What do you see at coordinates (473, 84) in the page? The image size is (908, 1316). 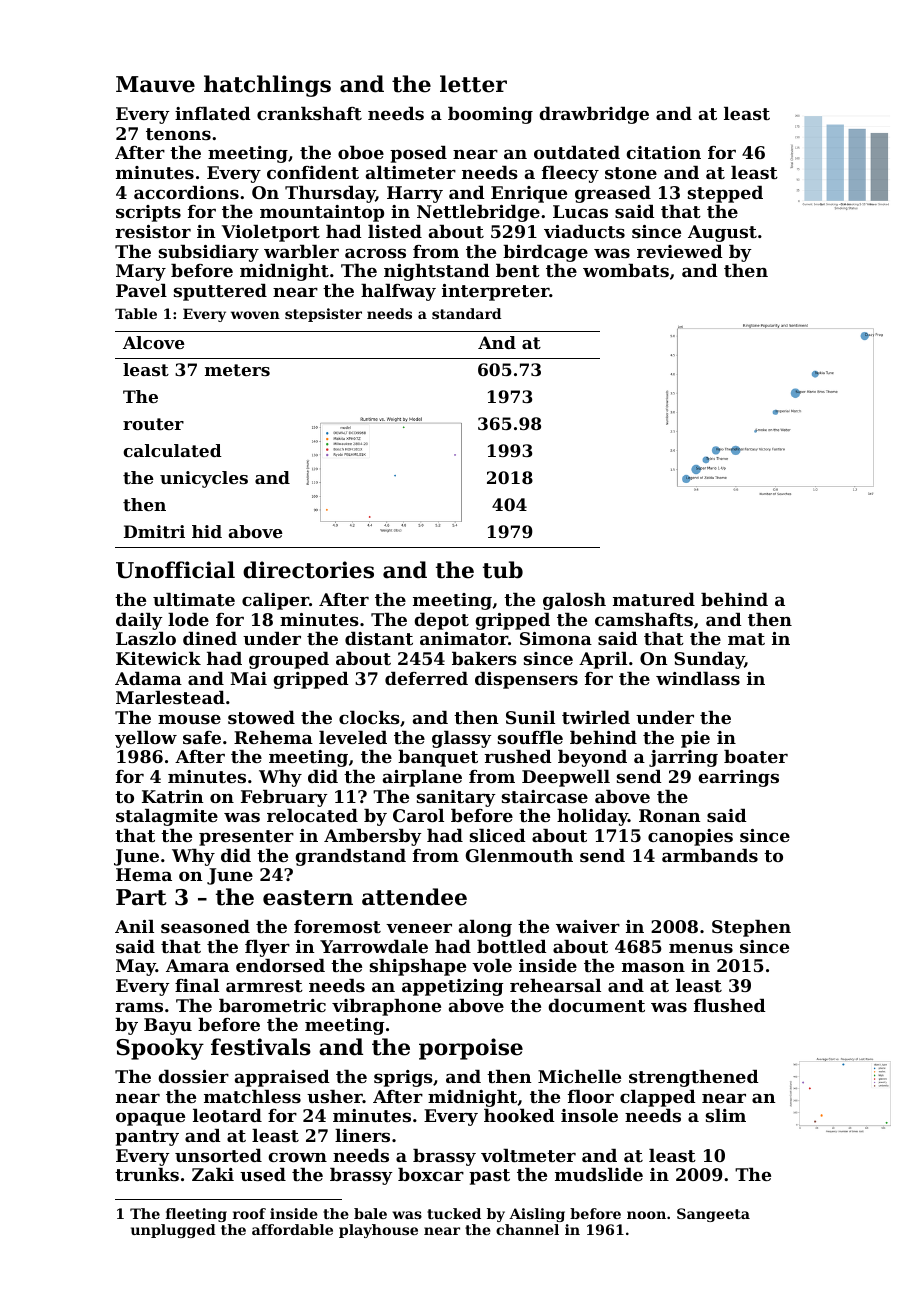 I see `letter` at bounding box center [473, 84].
